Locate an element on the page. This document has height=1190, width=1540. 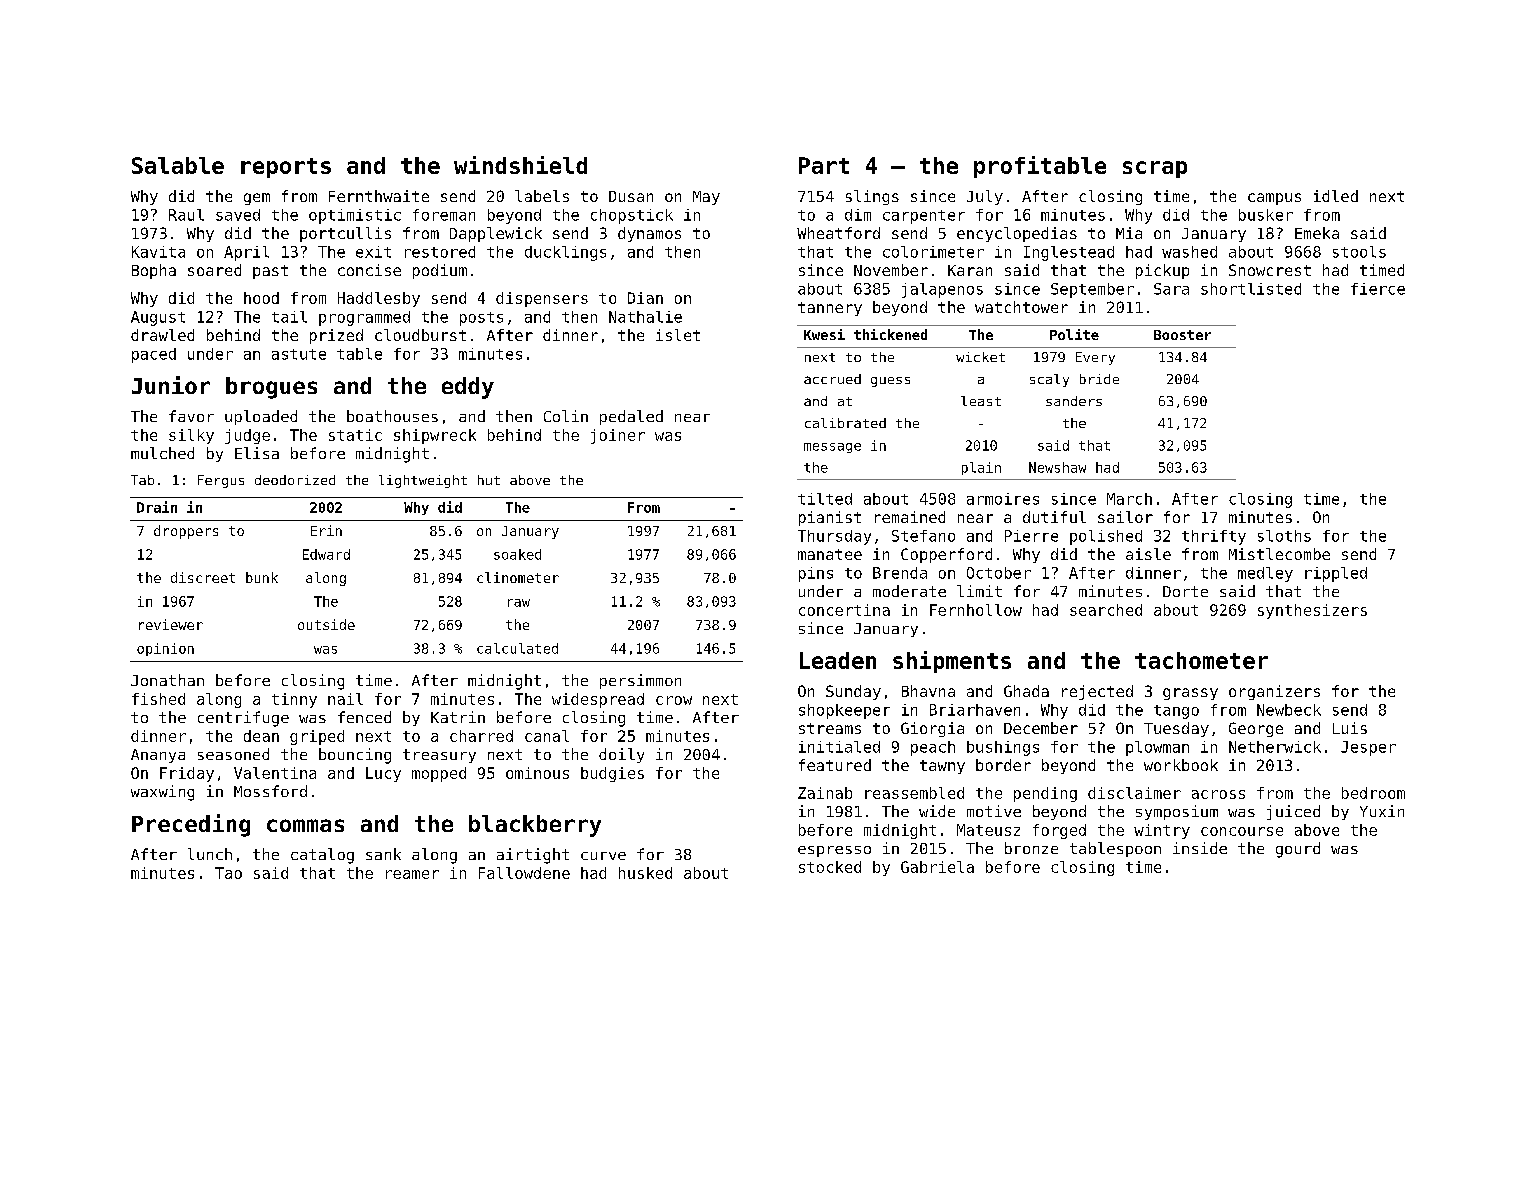
Raul is located at coordinates (186, 215).
